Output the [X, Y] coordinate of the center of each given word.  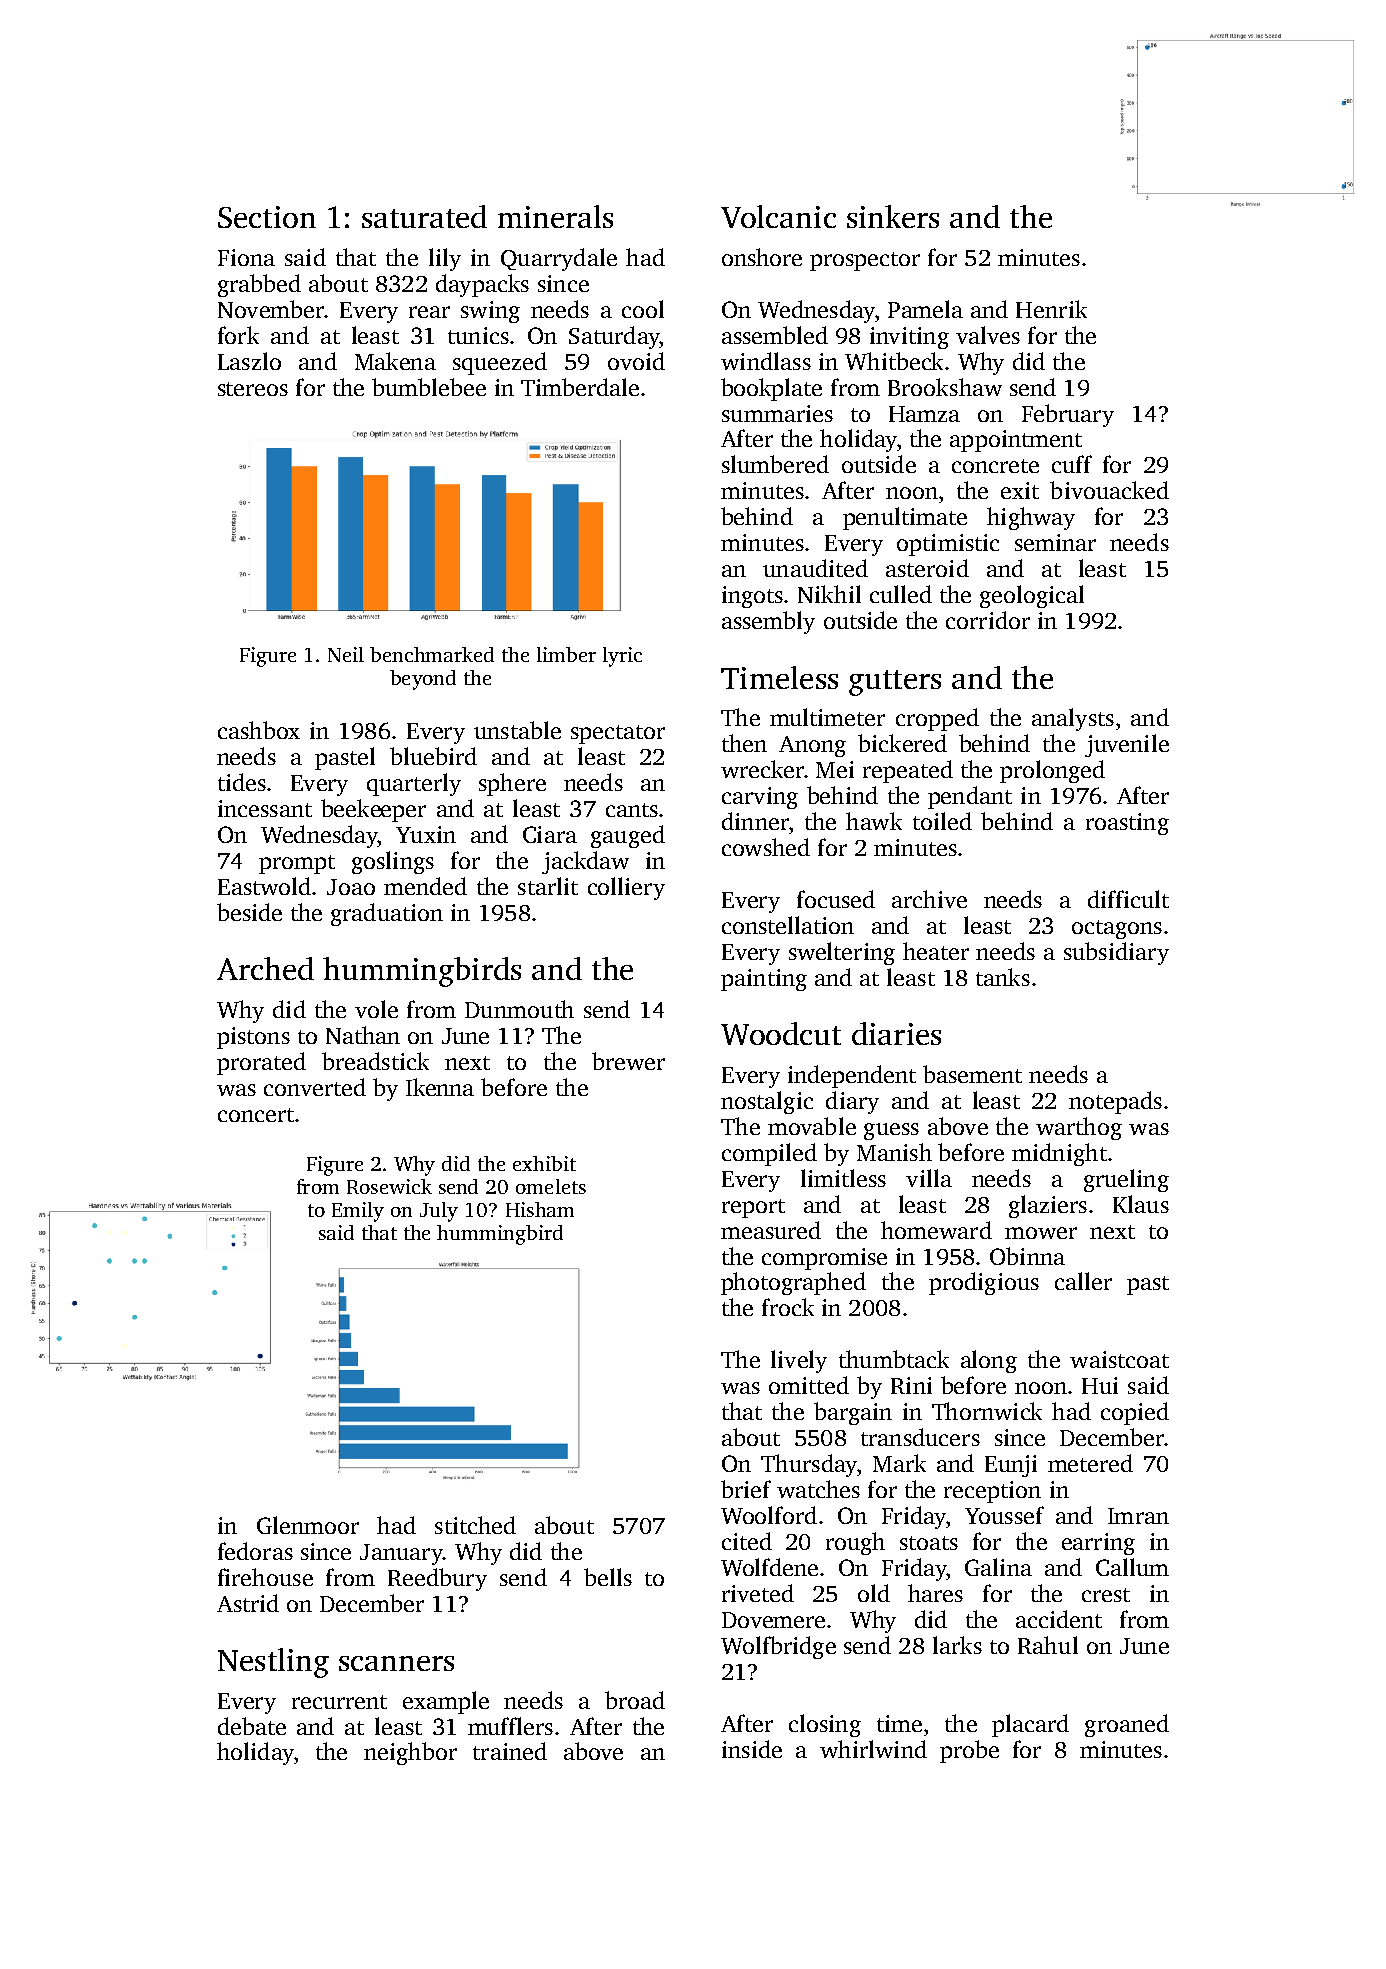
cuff [1072, 464]
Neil [346, 654]
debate [252, 1726]
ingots [752, 597]
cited [747, 1541]
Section [267, 217]
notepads [1115, 1102]
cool [643, 309]
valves [988, 335]
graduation [387, 914]
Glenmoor [308, 1525]
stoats [929, 1543]
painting [764, 980]
